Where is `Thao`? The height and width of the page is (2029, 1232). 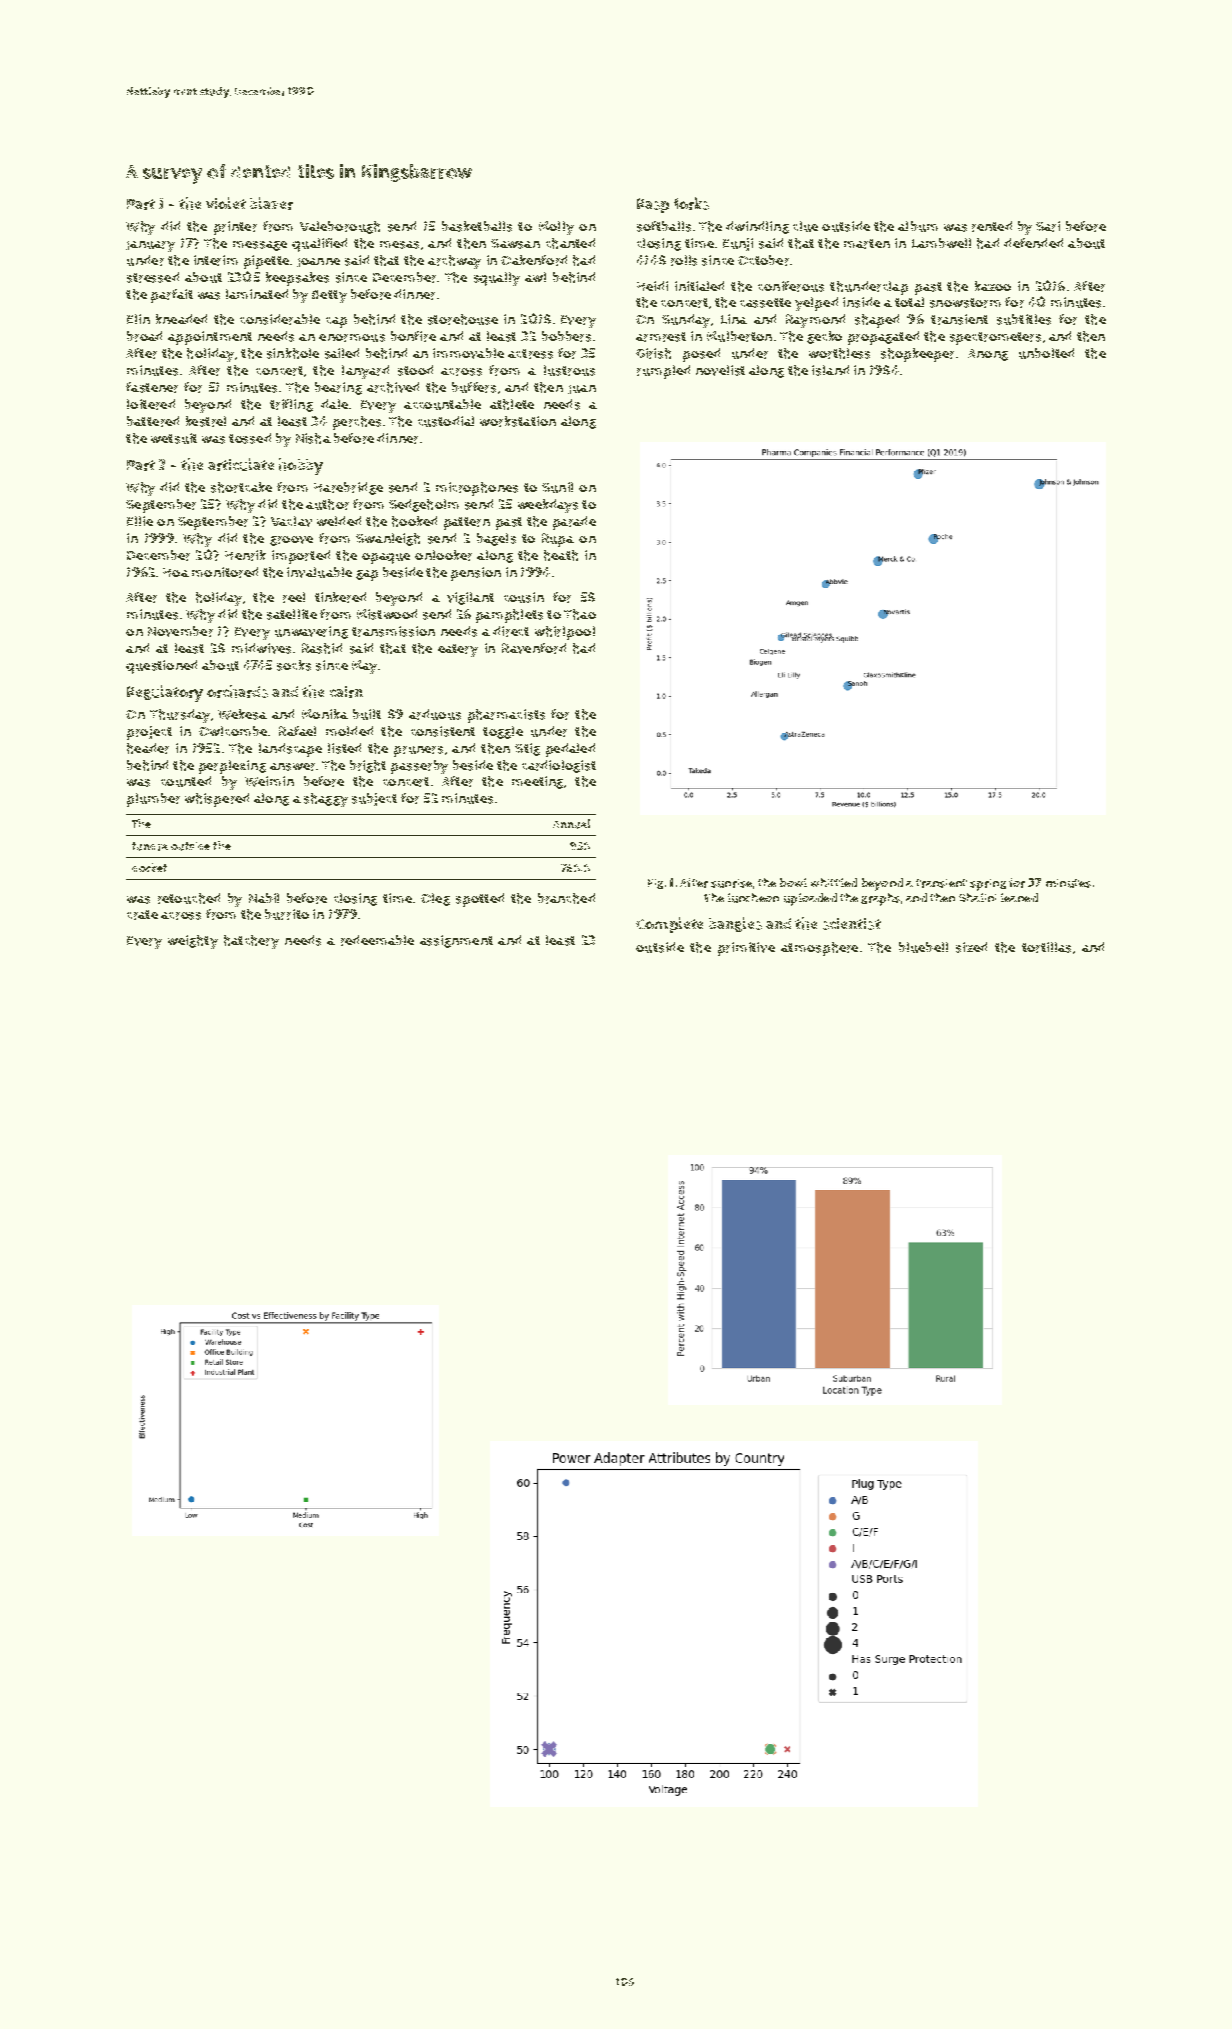 Thao is located at coordinates (580, 614).
